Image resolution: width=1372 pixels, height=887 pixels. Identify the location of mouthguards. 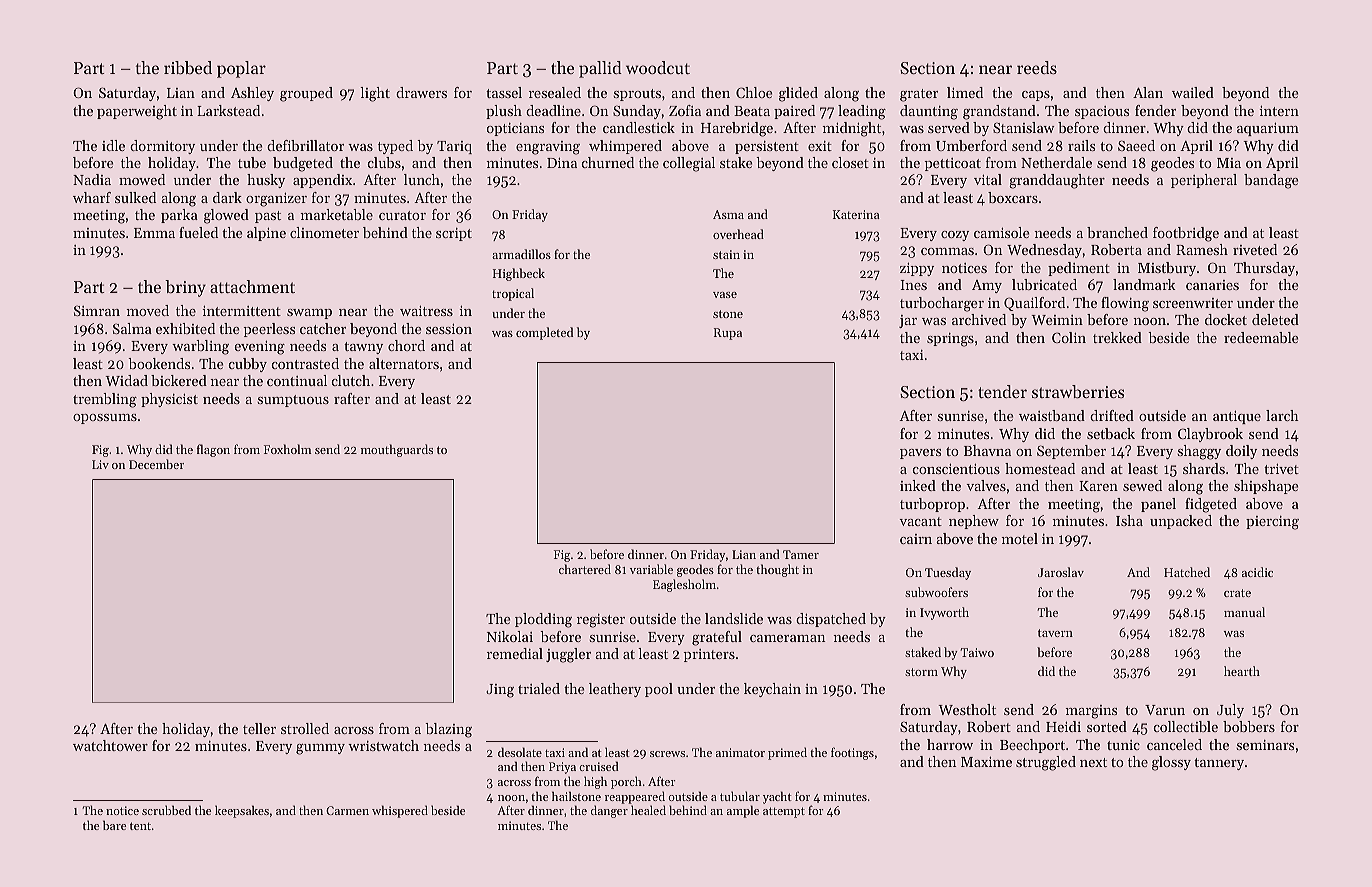
(397, 450).
